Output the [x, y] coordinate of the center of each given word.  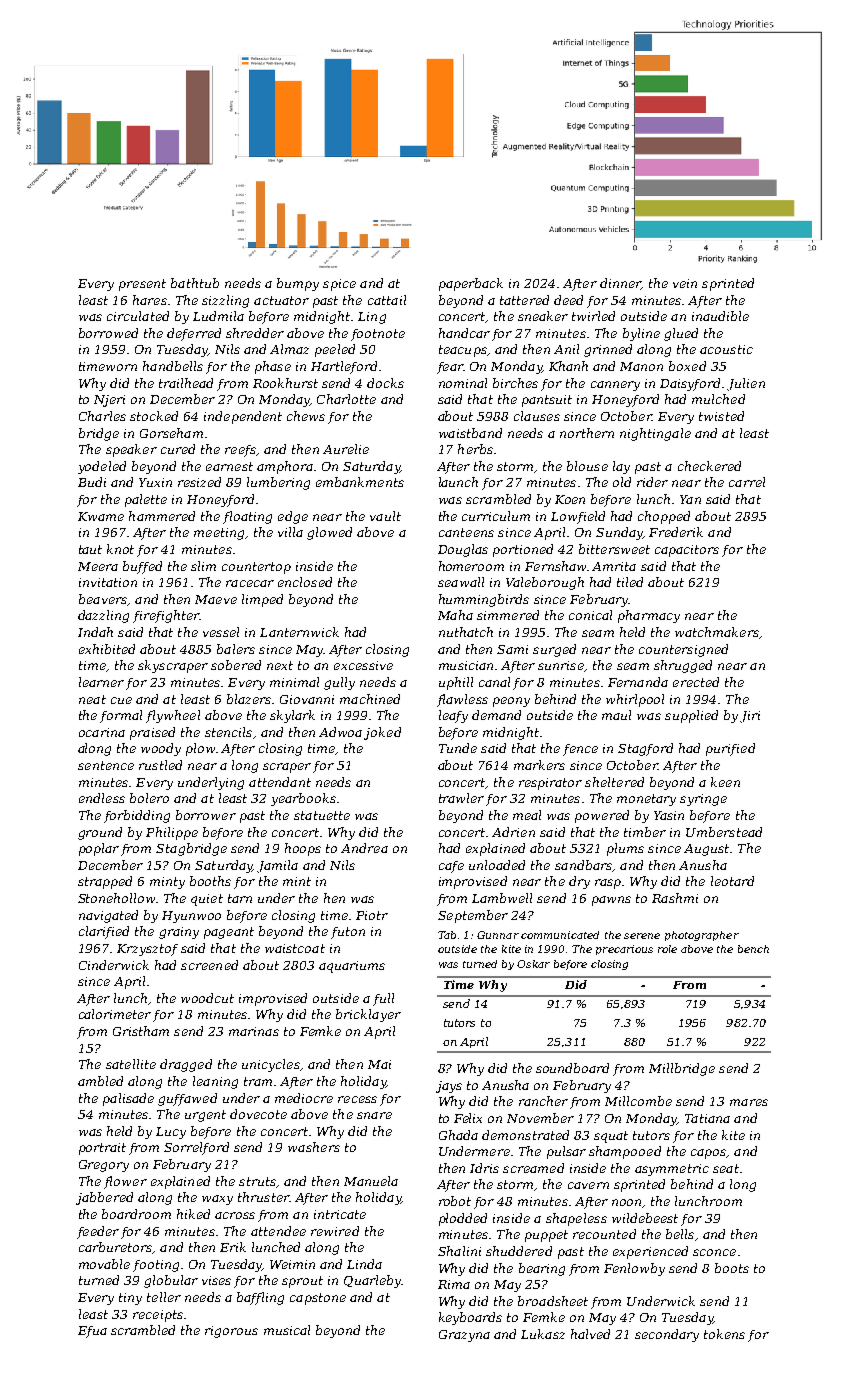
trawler [461, 798]
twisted [721, 416]
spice [339, 285]
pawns [611, 901]
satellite [131, 1064]
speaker [131, 450]
